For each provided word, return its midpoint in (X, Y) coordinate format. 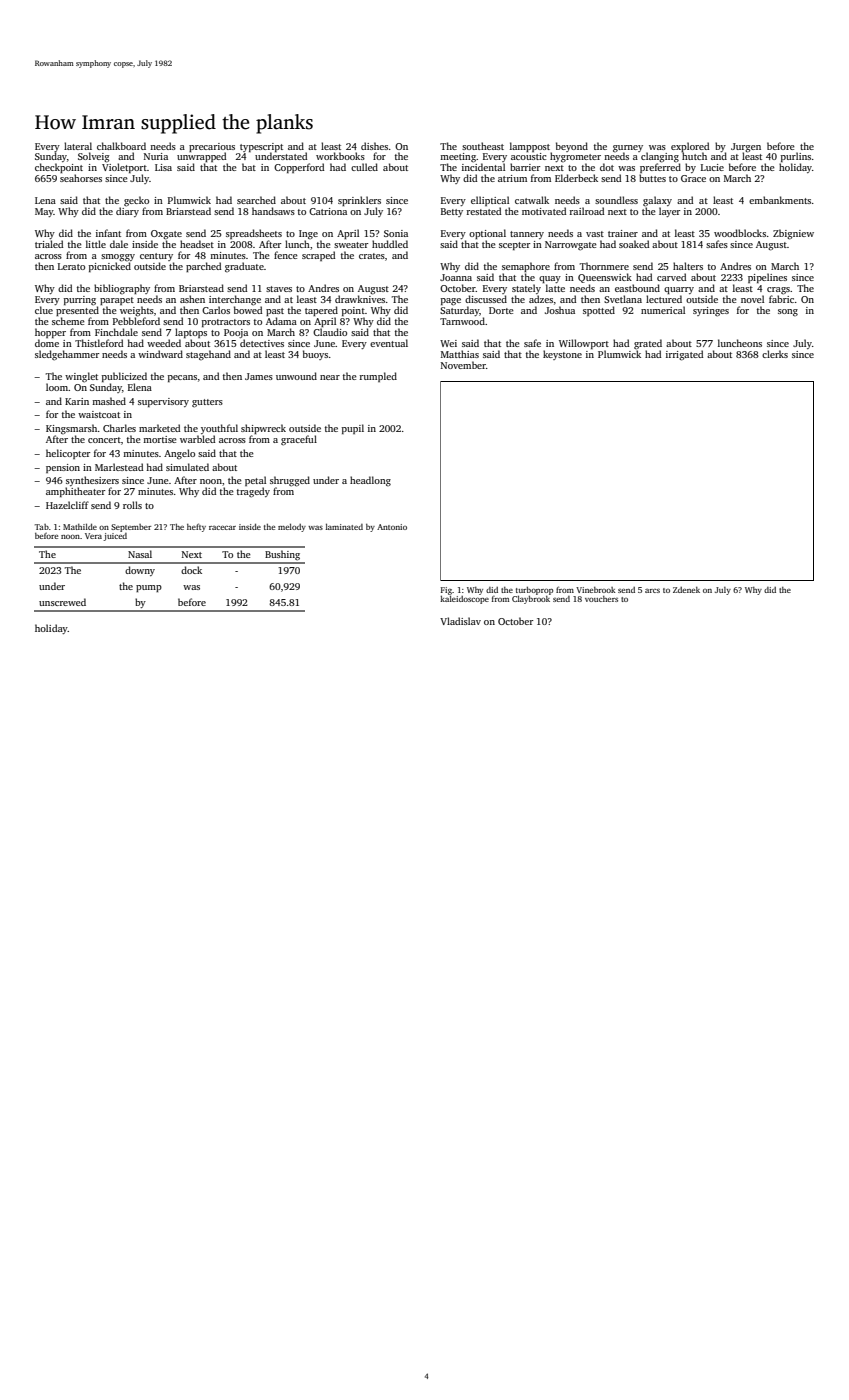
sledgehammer (67, 355)
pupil (353, 429)
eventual (389, 343)
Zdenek (686, 590)
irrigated (684, 355)
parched (203, 267)
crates (372, 256)
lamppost (530, 147)
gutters (207, 403)
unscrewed (62, 602)
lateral (78, 146)
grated (648, 344)
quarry (679, 290)
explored (690, 147)
